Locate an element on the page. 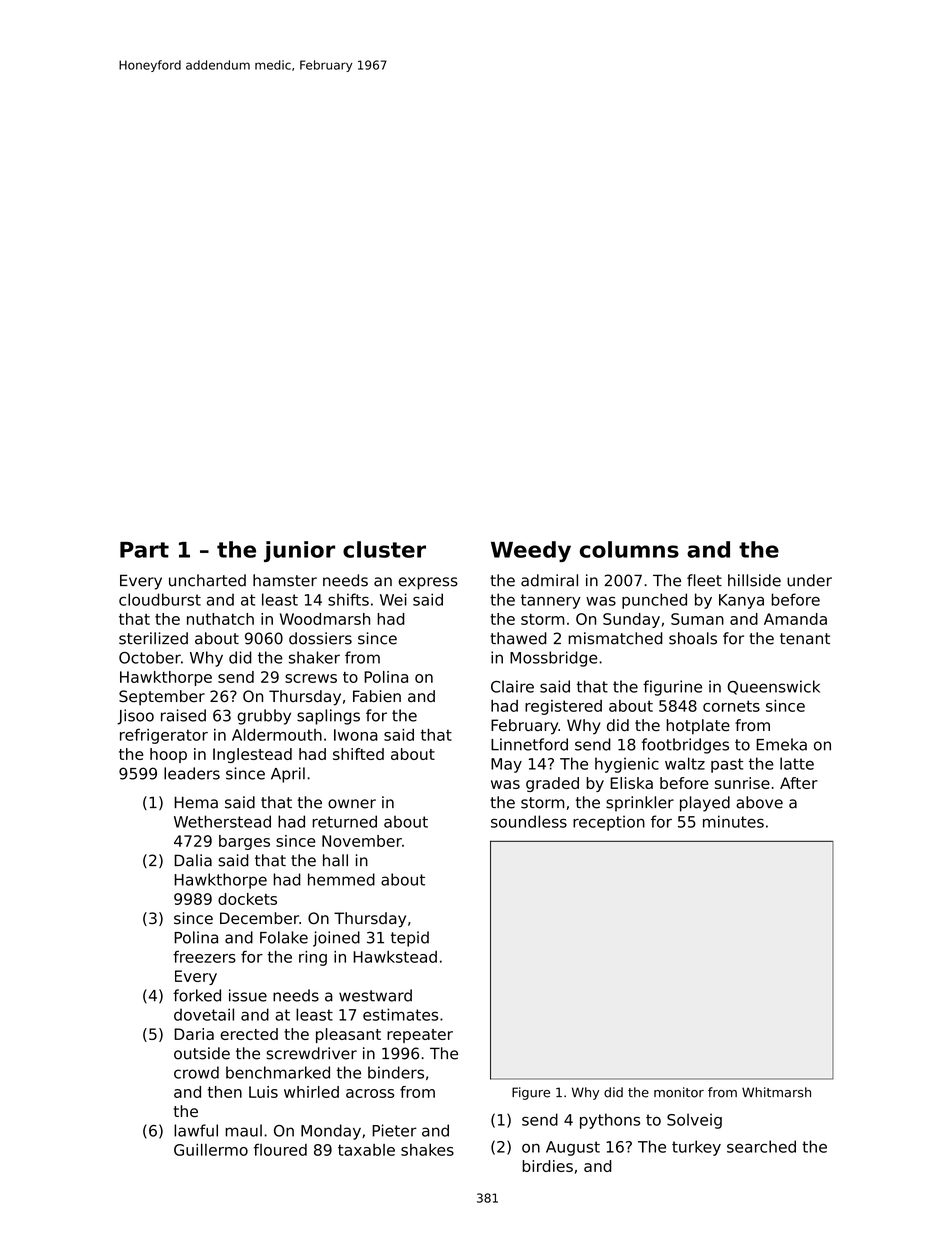 This image has width=952, height=1233. floured is located at coordinates (280, 1149).
